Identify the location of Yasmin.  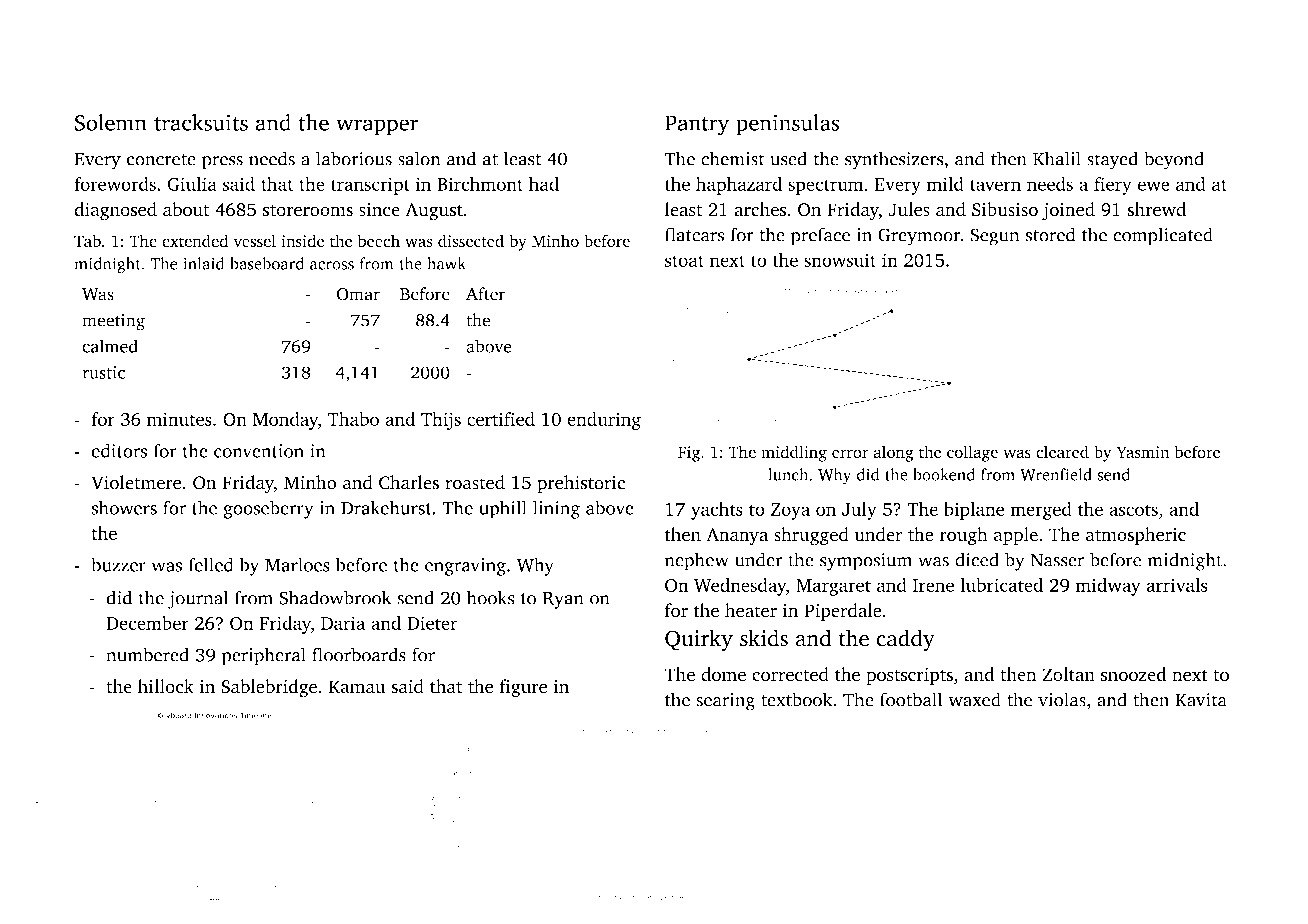
(1143, 452).
